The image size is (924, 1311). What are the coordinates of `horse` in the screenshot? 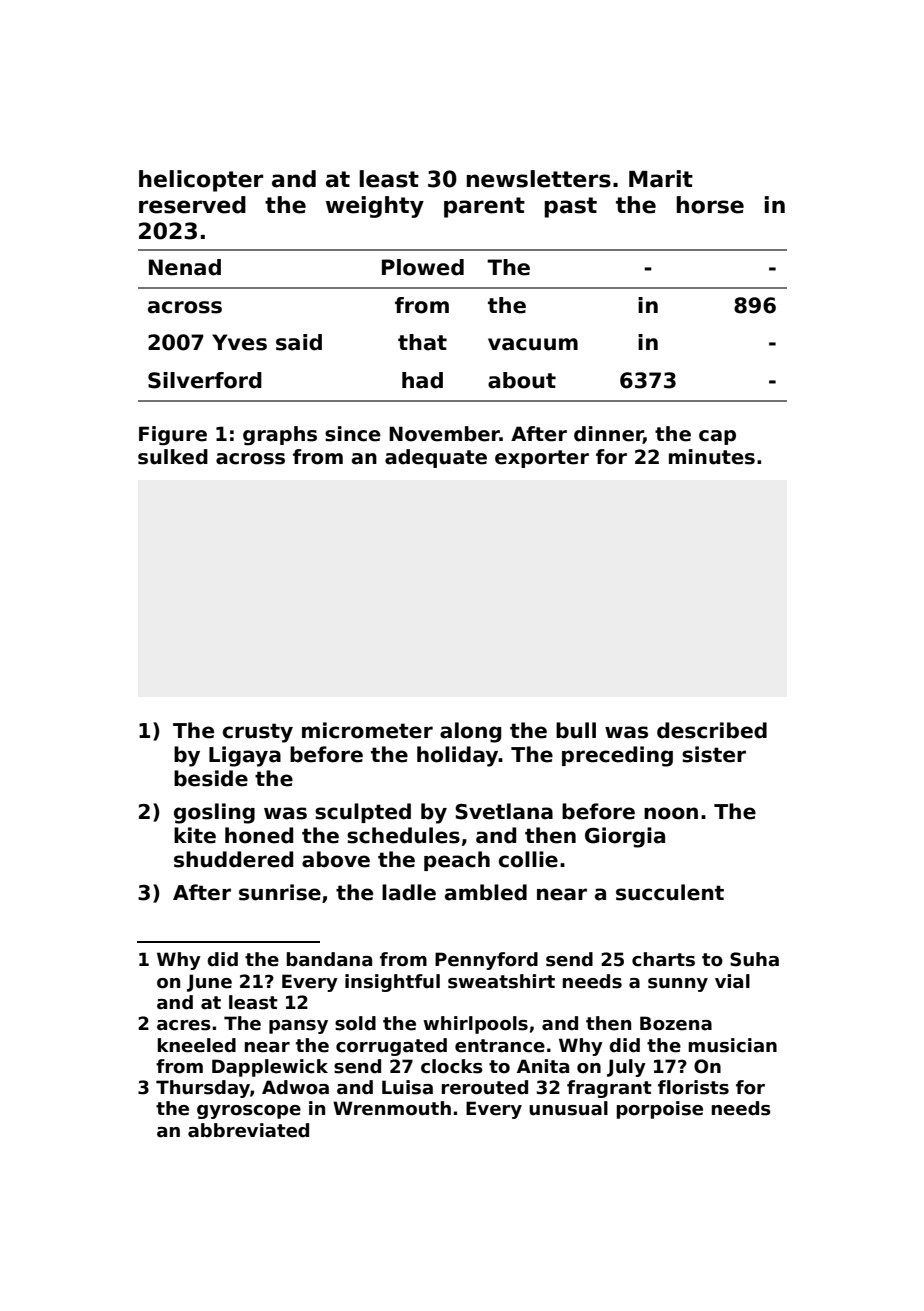 It's located at (710, 205).
